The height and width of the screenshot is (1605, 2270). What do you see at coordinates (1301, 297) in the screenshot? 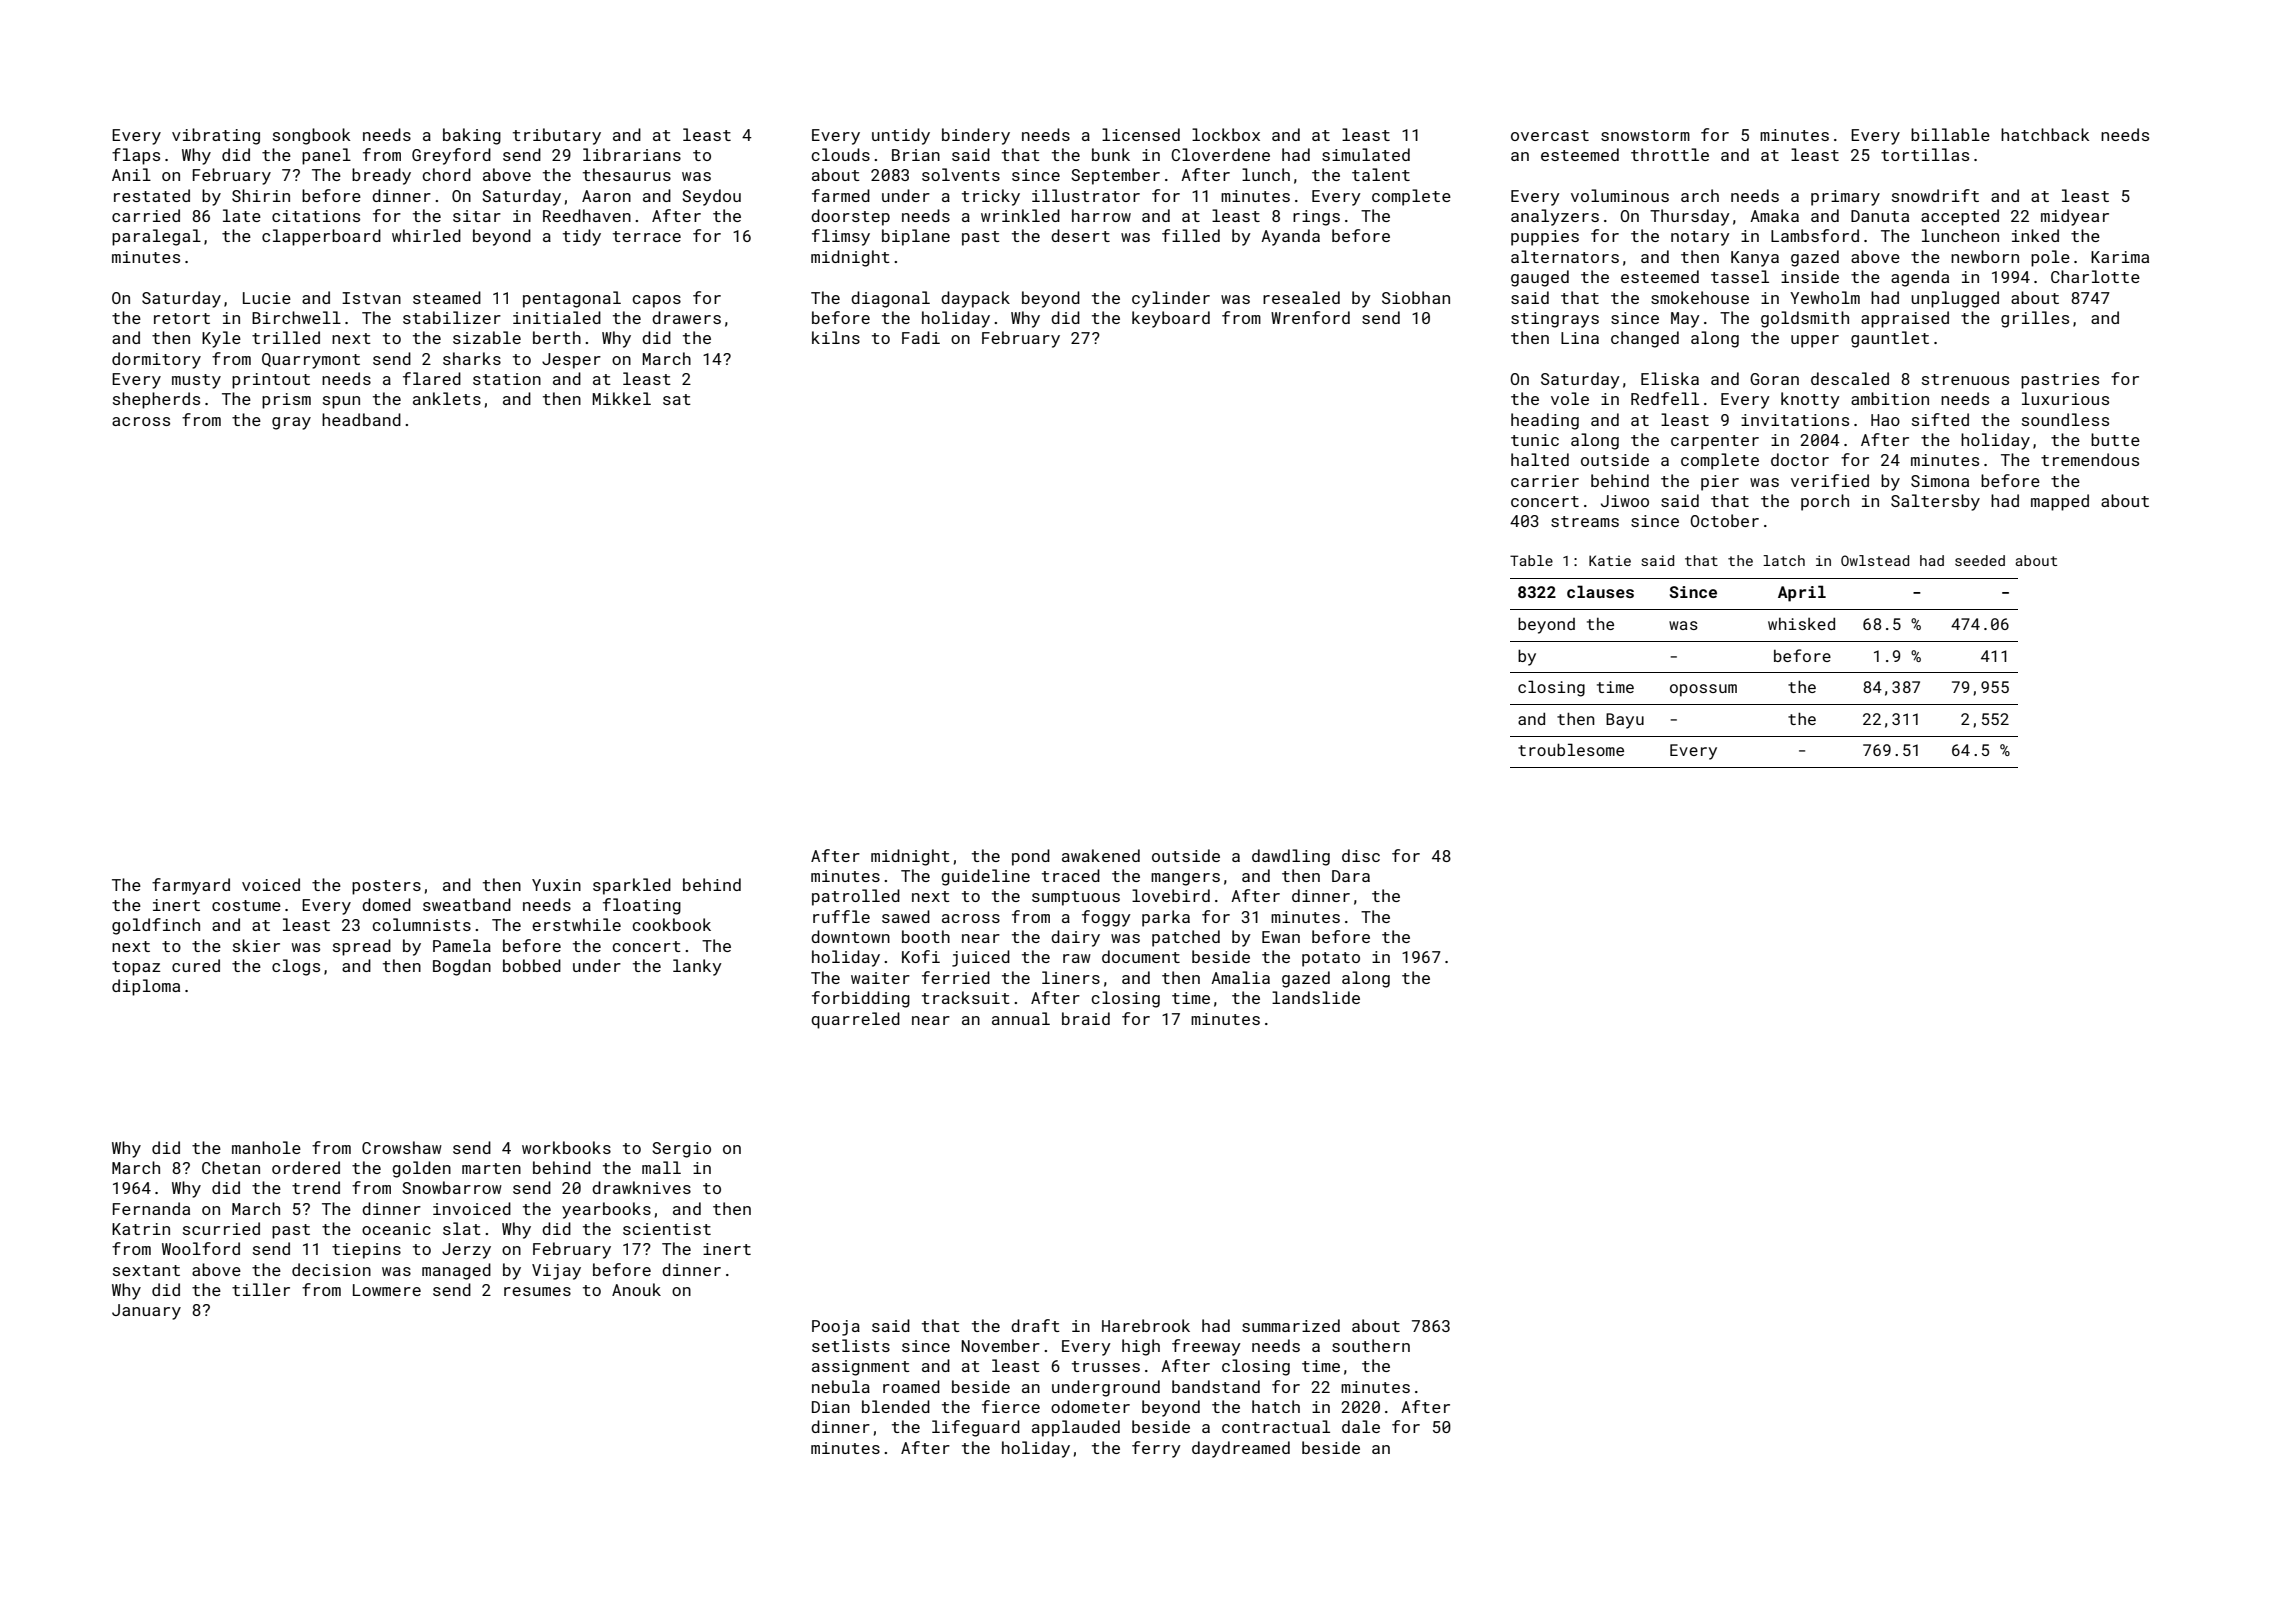
I see `resealed` at bounding box center [1301, 297].
